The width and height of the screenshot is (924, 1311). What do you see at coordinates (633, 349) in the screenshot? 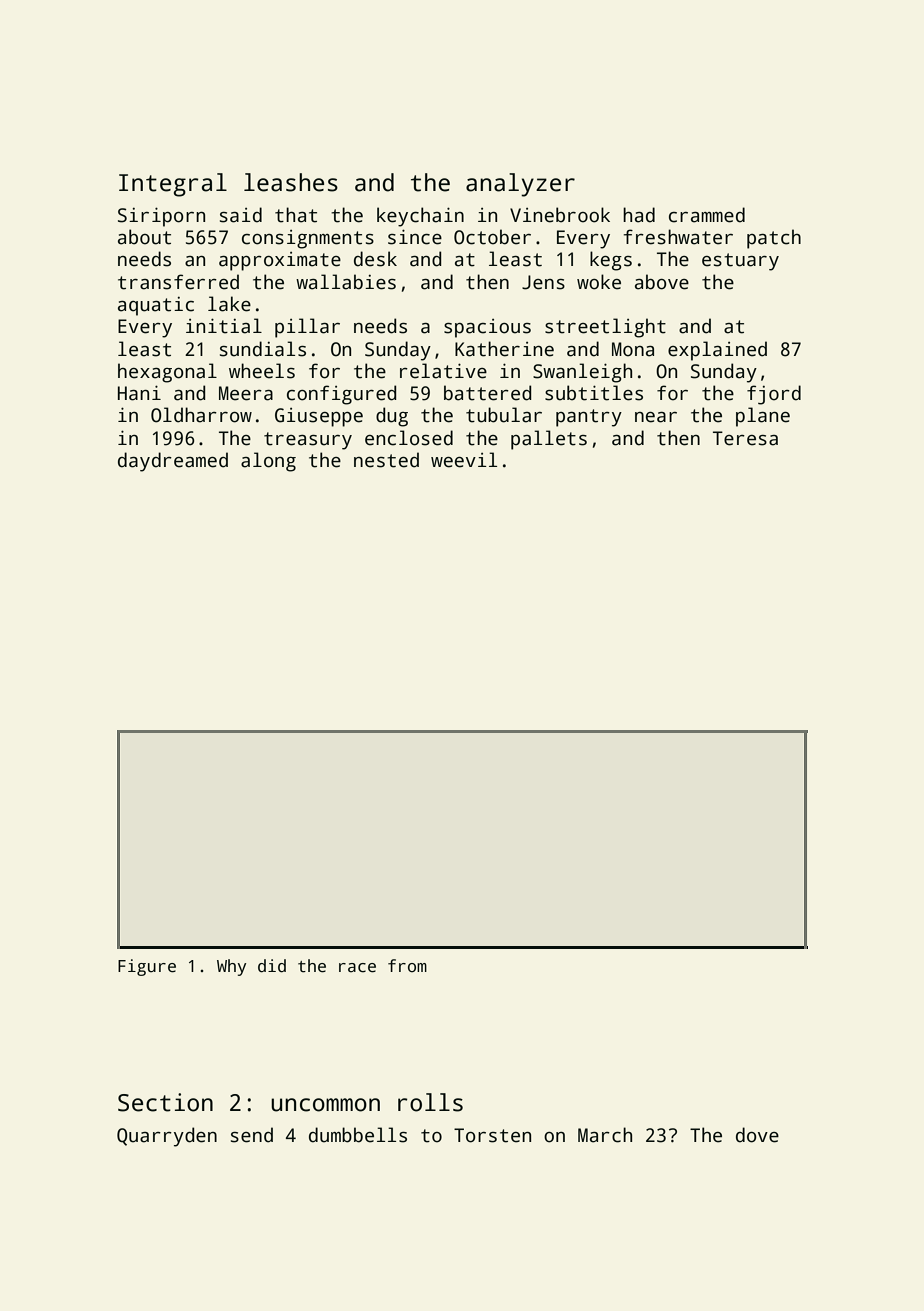
I see `Mona` at bounding box center [633, 349].
